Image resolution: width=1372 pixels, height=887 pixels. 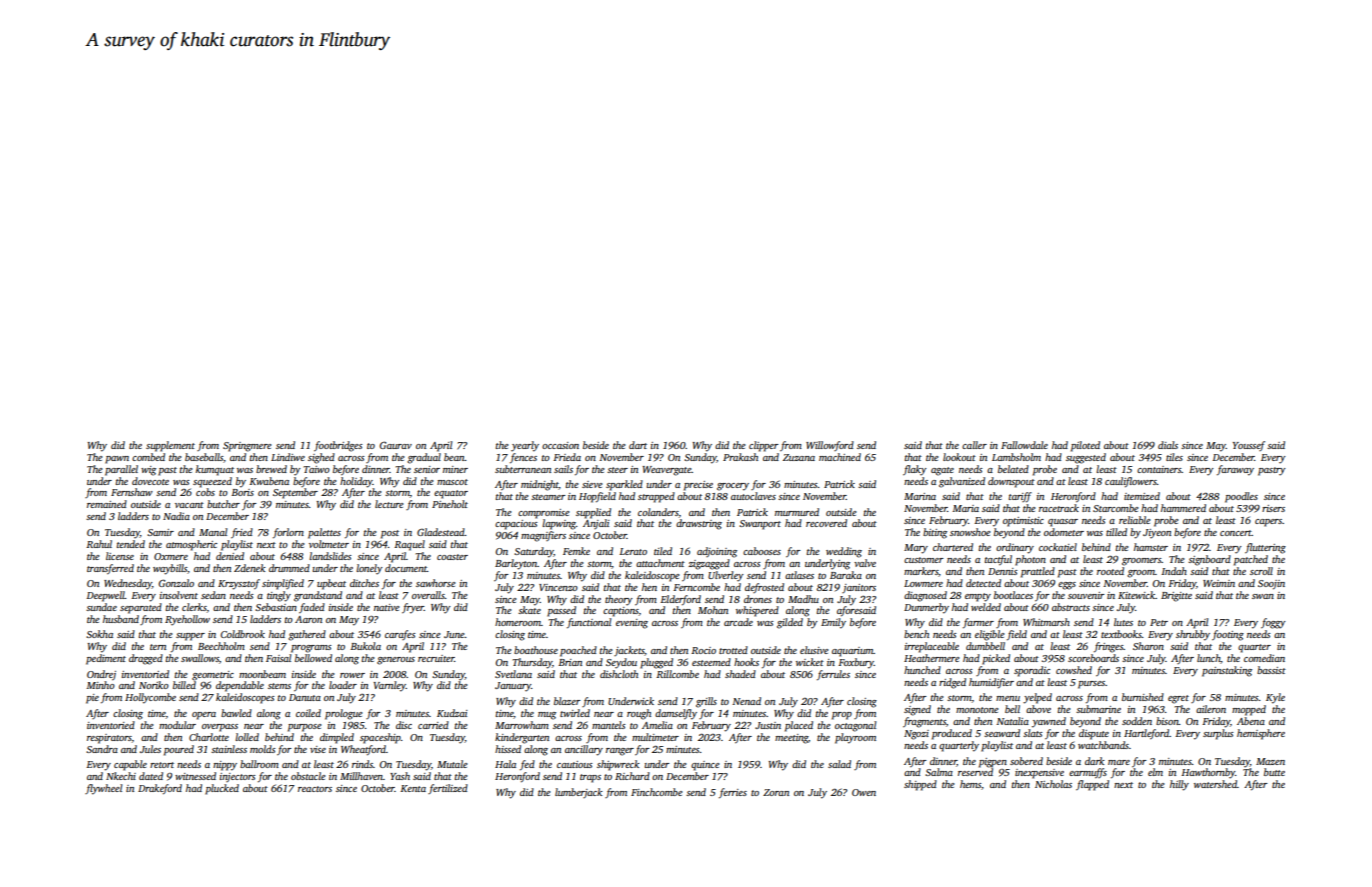 What do you see at coordinates (757, 611) in the screenshot?
I see `whispered` at bounding box center [757, 611].
